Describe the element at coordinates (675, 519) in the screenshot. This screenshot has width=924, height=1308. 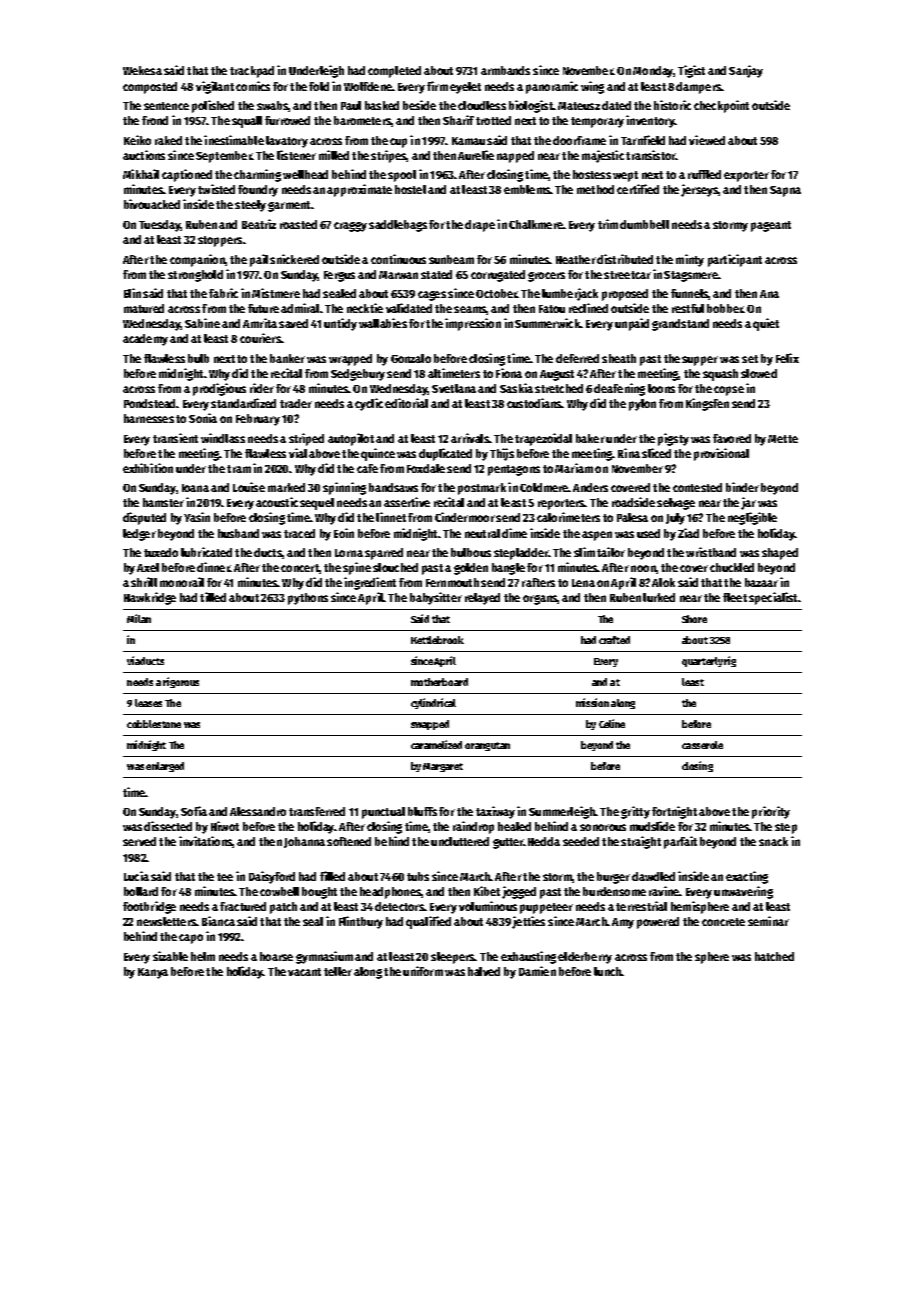
I see `July` at that location.
